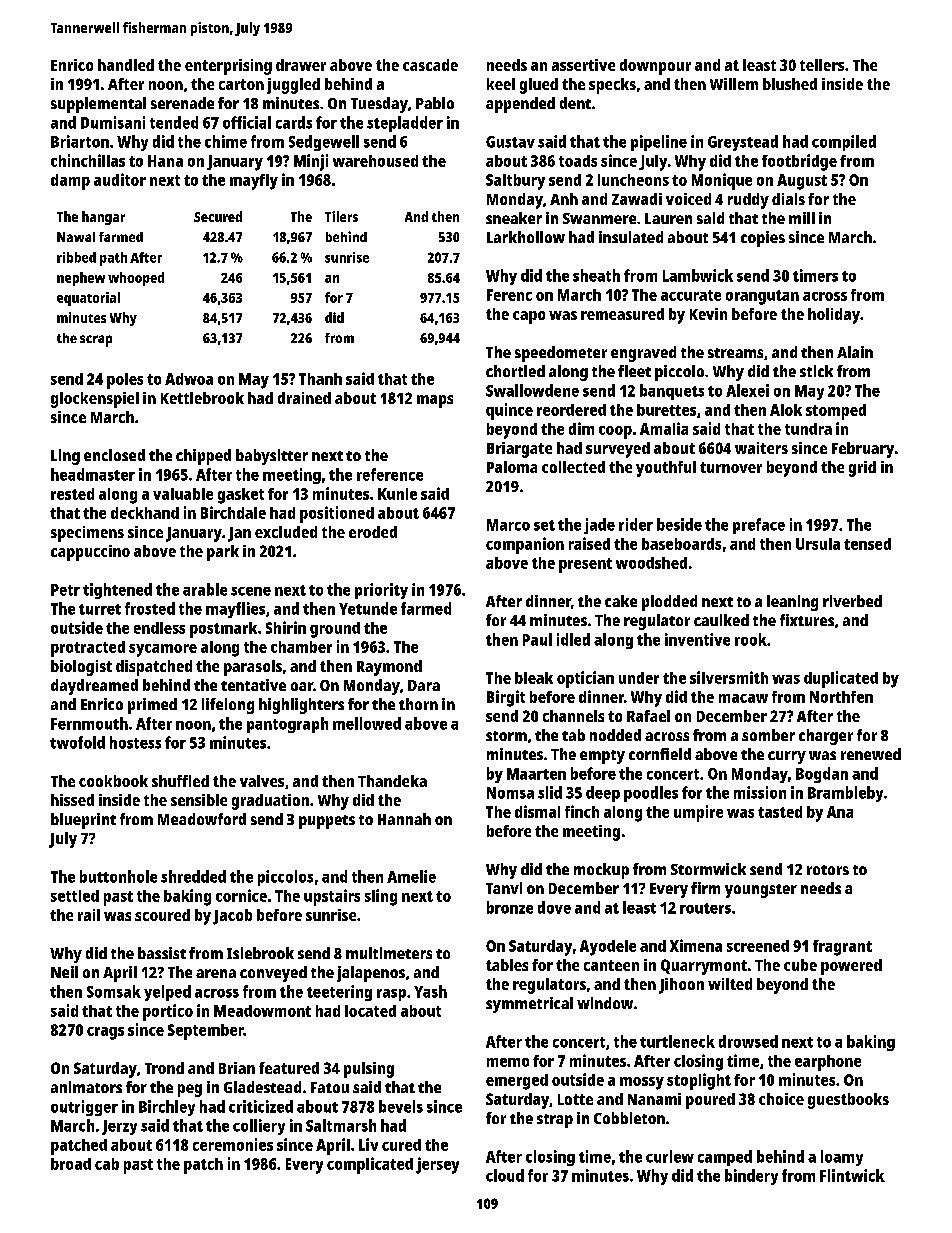 This page has width=952, height=1233. Describe the element at coordinates (437, 1165) in the page. I see `jersey` at that location.
